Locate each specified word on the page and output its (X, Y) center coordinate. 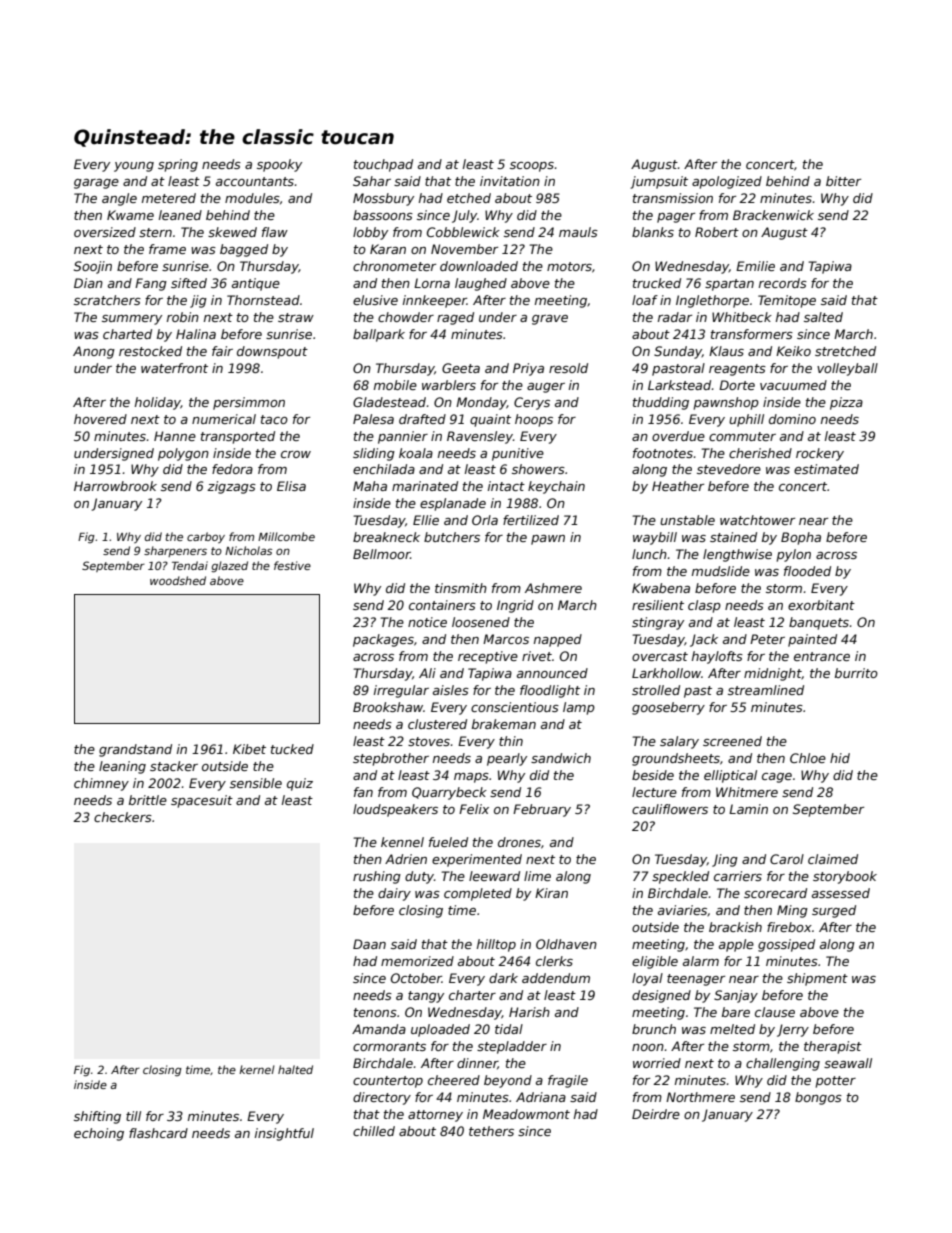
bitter (843, 181)
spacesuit (202, 801)
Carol (787, 859)
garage (96, 184)
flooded (807, 571)
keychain (556, 487)
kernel (257, 1069)
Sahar (372, 181)
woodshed (178, 580)
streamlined (766, 690)
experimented (477, 860)
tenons (375, 1012)
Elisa (291, 486)
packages (383, 640)
